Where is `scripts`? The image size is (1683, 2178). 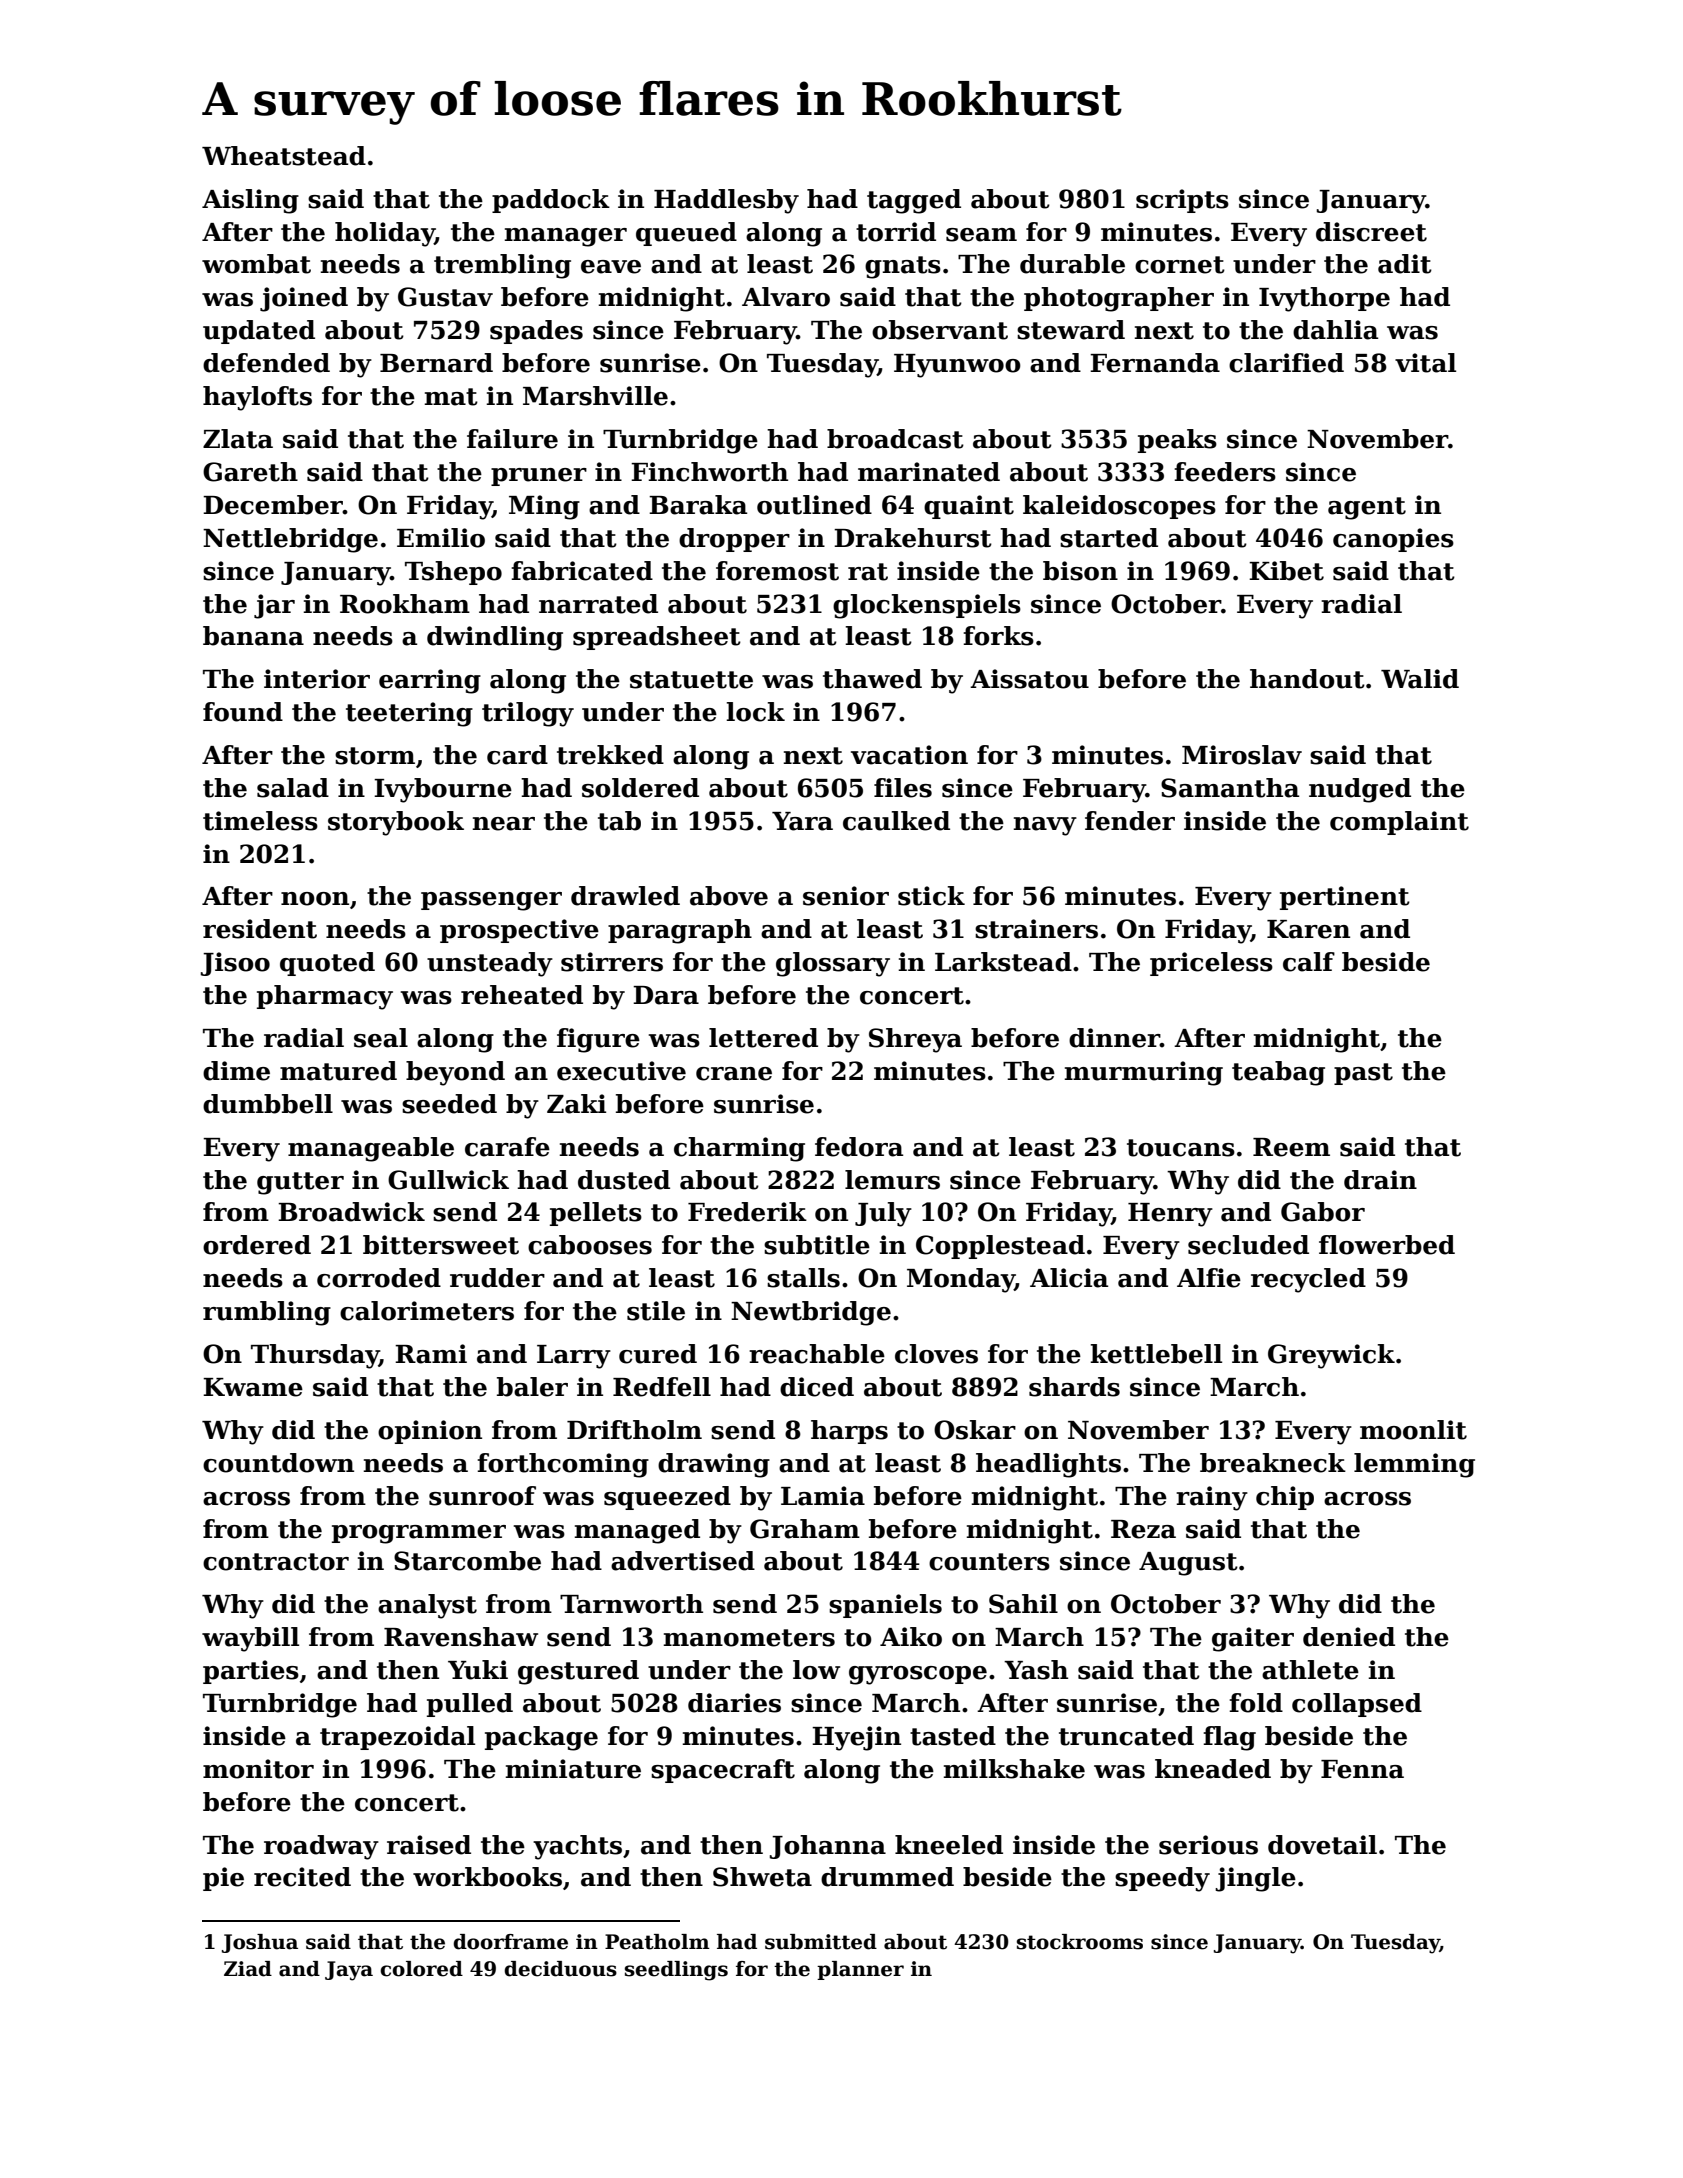 scripts is located at coordinates (1182, 201).
